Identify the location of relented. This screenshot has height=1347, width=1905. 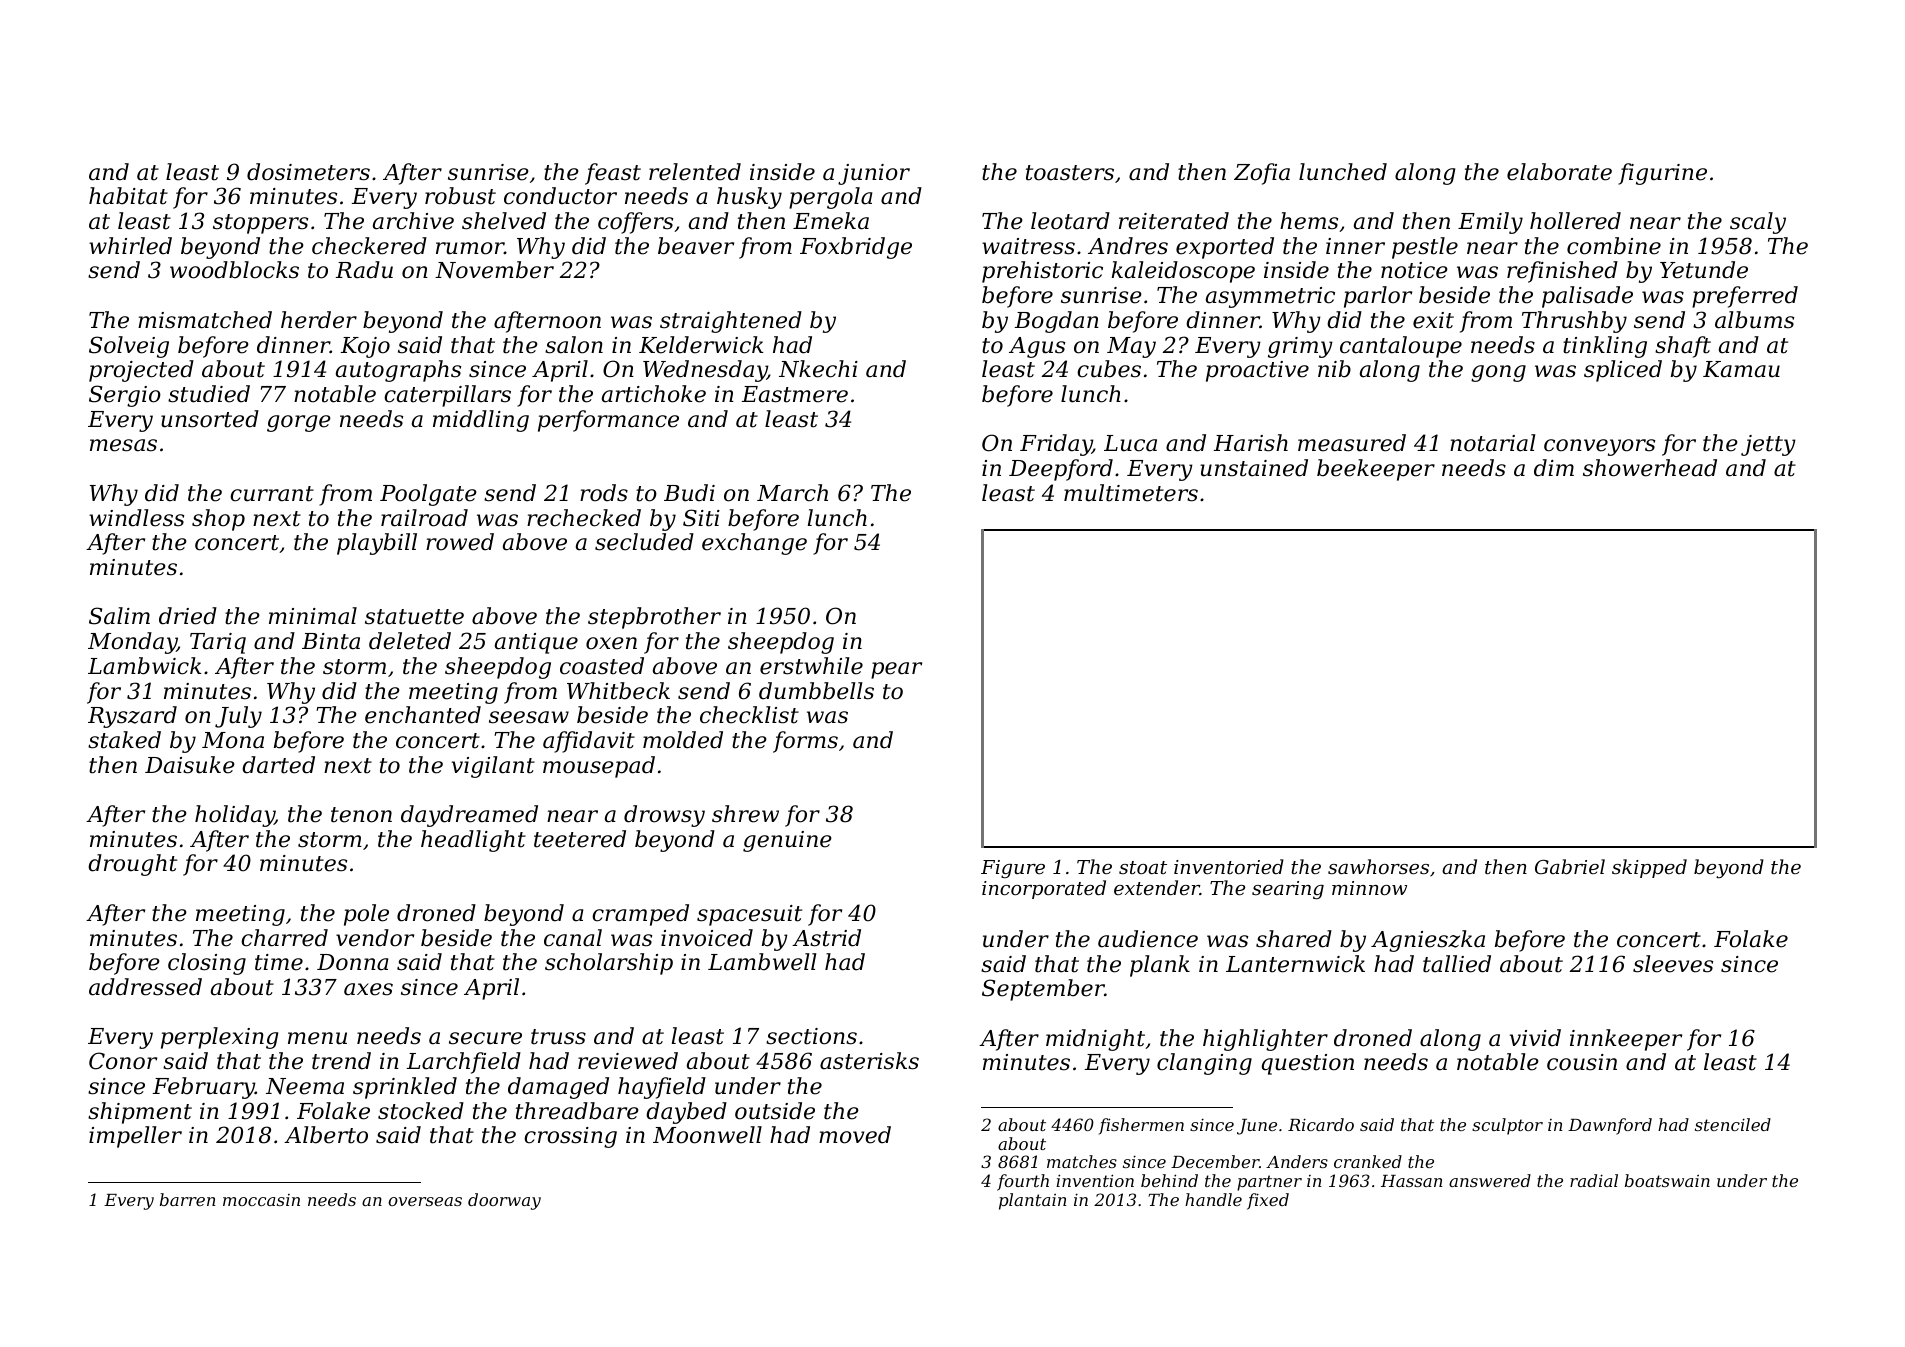
(695, 172).
